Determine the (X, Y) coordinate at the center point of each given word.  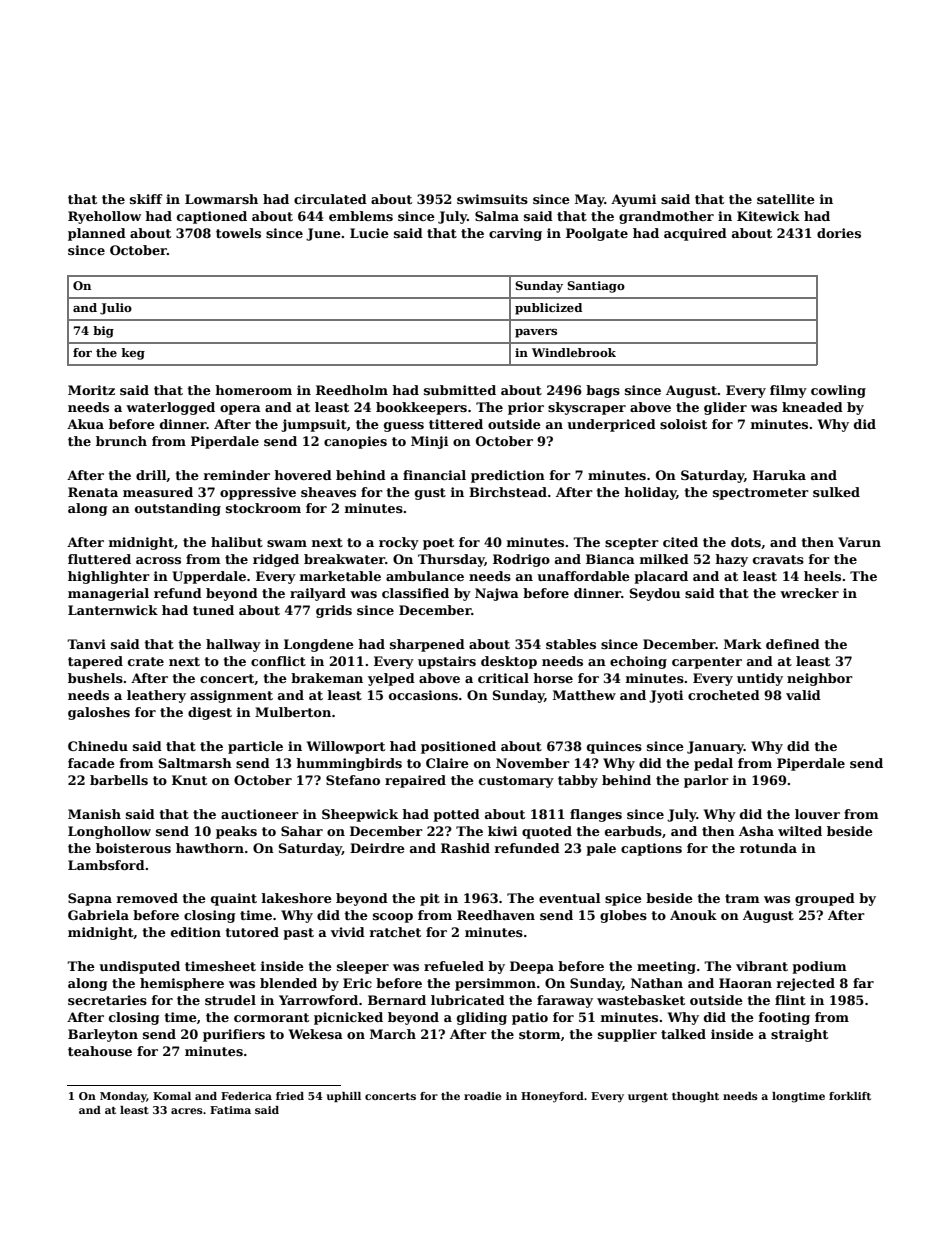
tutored (252, 932)
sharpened (427, 645)
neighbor (820, 679)
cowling (838, 391)
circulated (330, 199)
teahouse (100, 1051)
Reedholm (352, 390)
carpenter (707, 663)
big (103, 332)
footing (784, 1018)
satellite (786, 199)
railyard (318, 594)
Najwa (497, 594)
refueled (454, 966)
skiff (146, 199)
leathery (156, 696)
